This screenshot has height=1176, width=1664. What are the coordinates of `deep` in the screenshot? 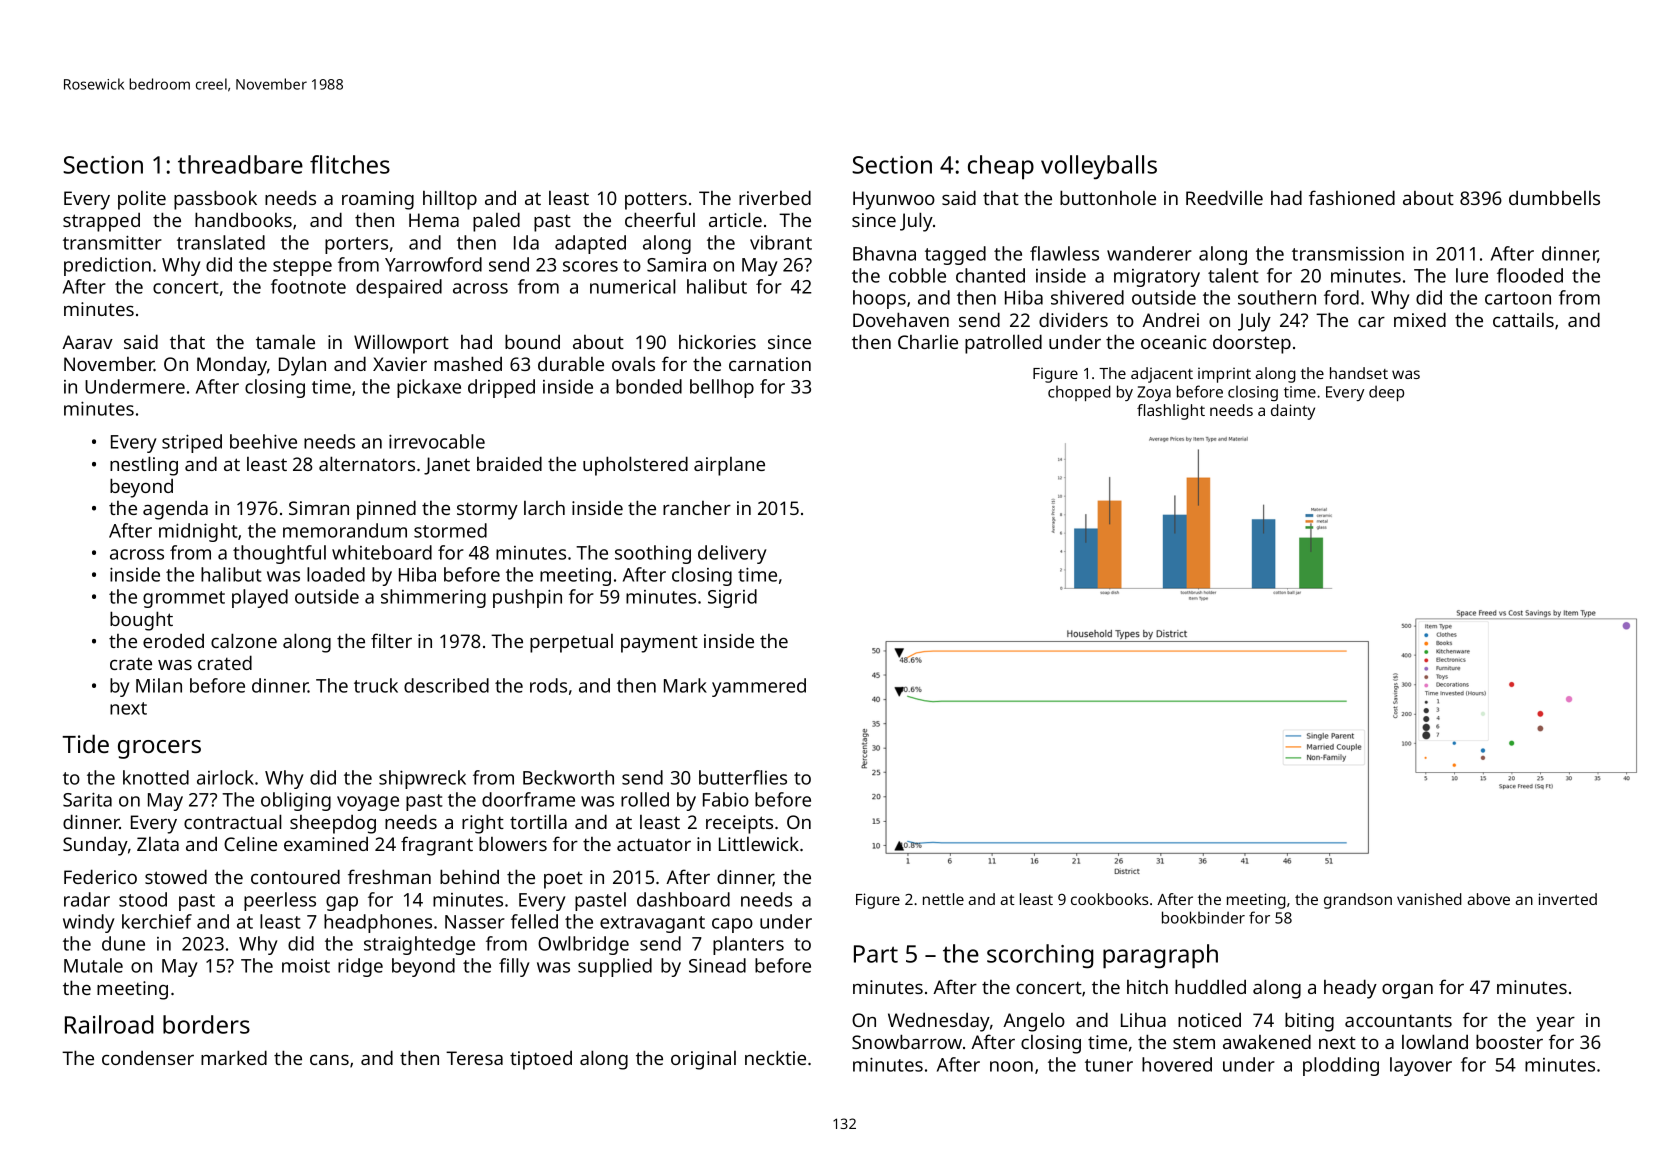 It's located at (1386, 393).
